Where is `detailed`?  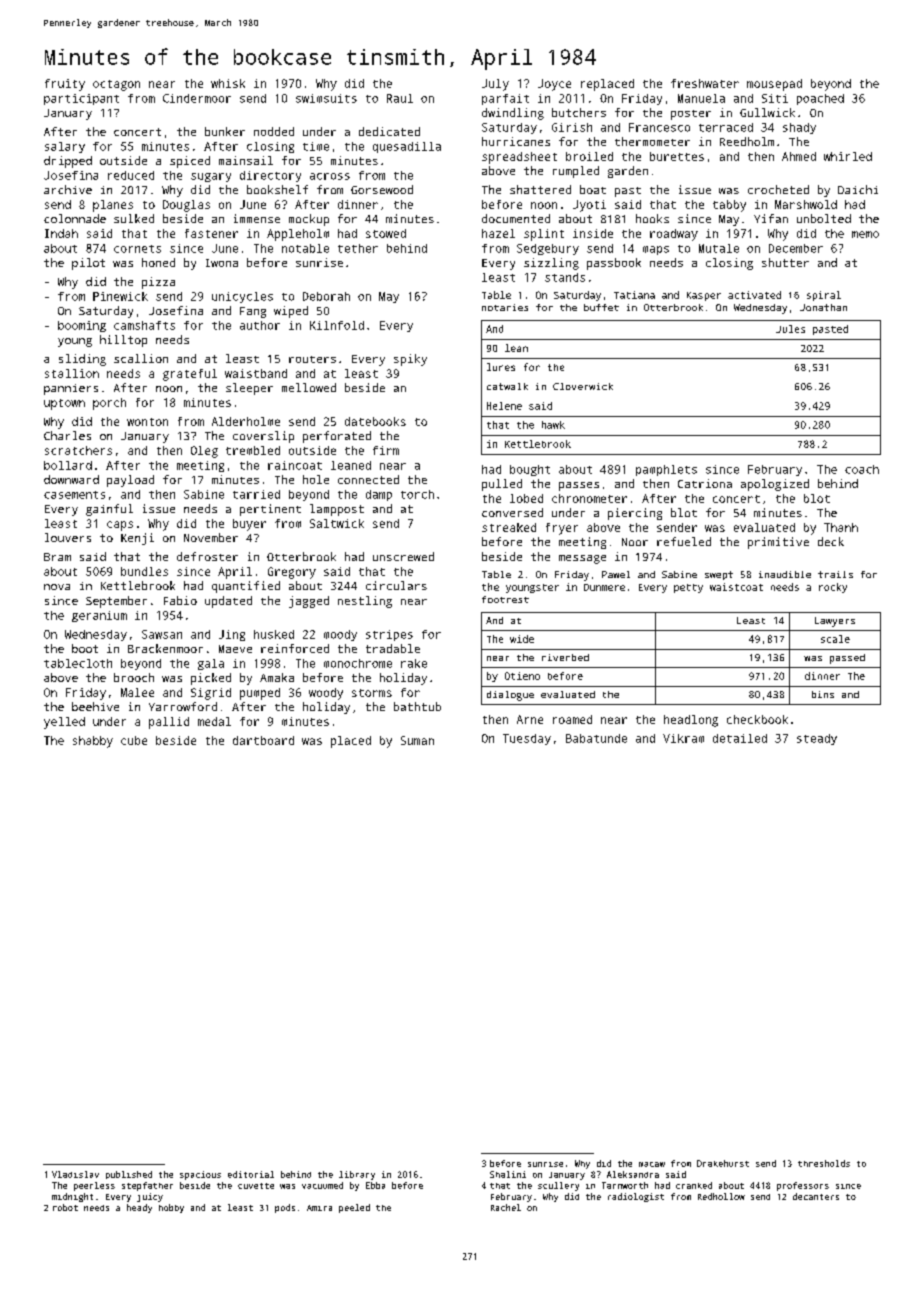 detailed is located at coordinates (740, 738).
